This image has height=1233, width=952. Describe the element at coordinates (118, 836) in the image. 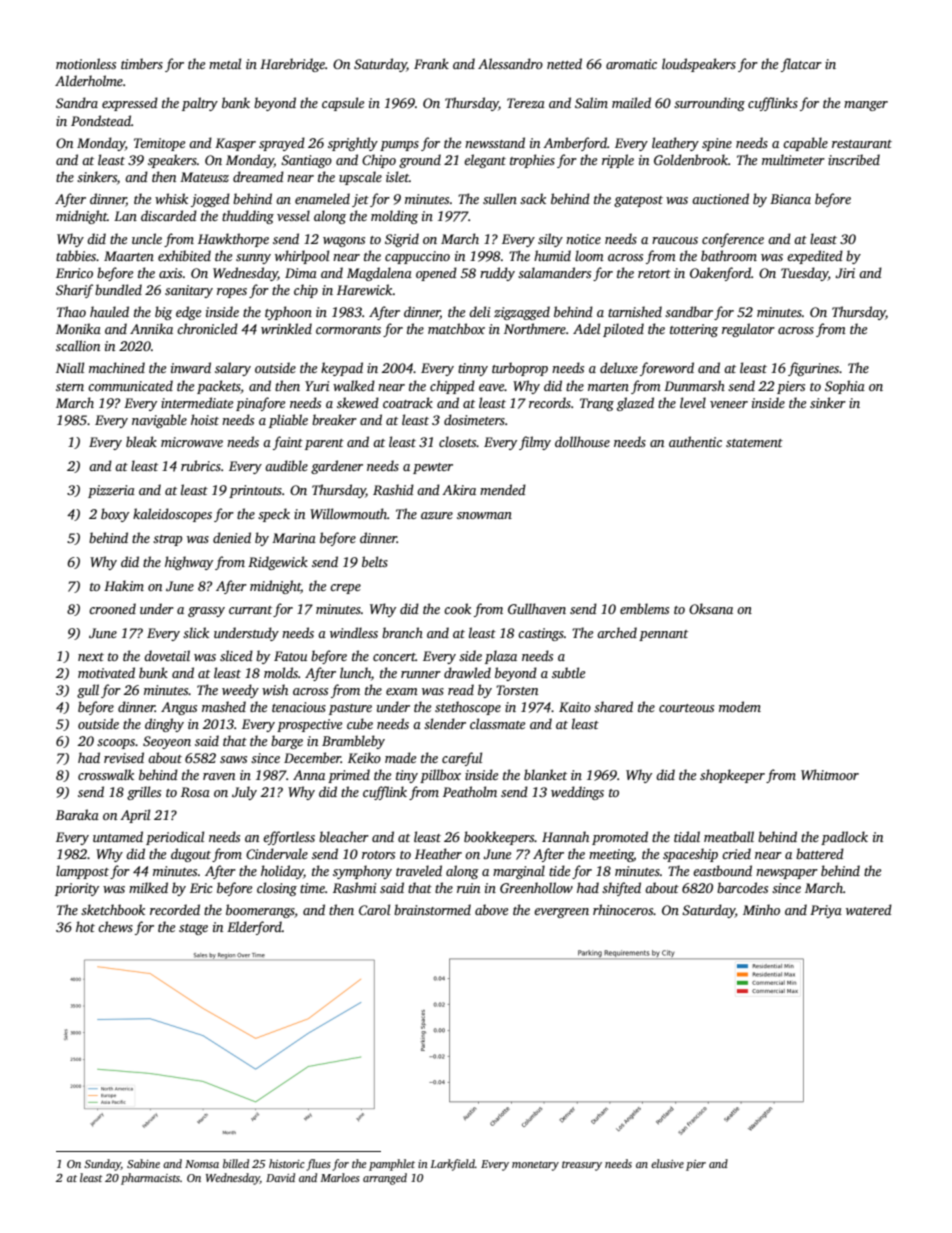

I see `untamed` at that location.
